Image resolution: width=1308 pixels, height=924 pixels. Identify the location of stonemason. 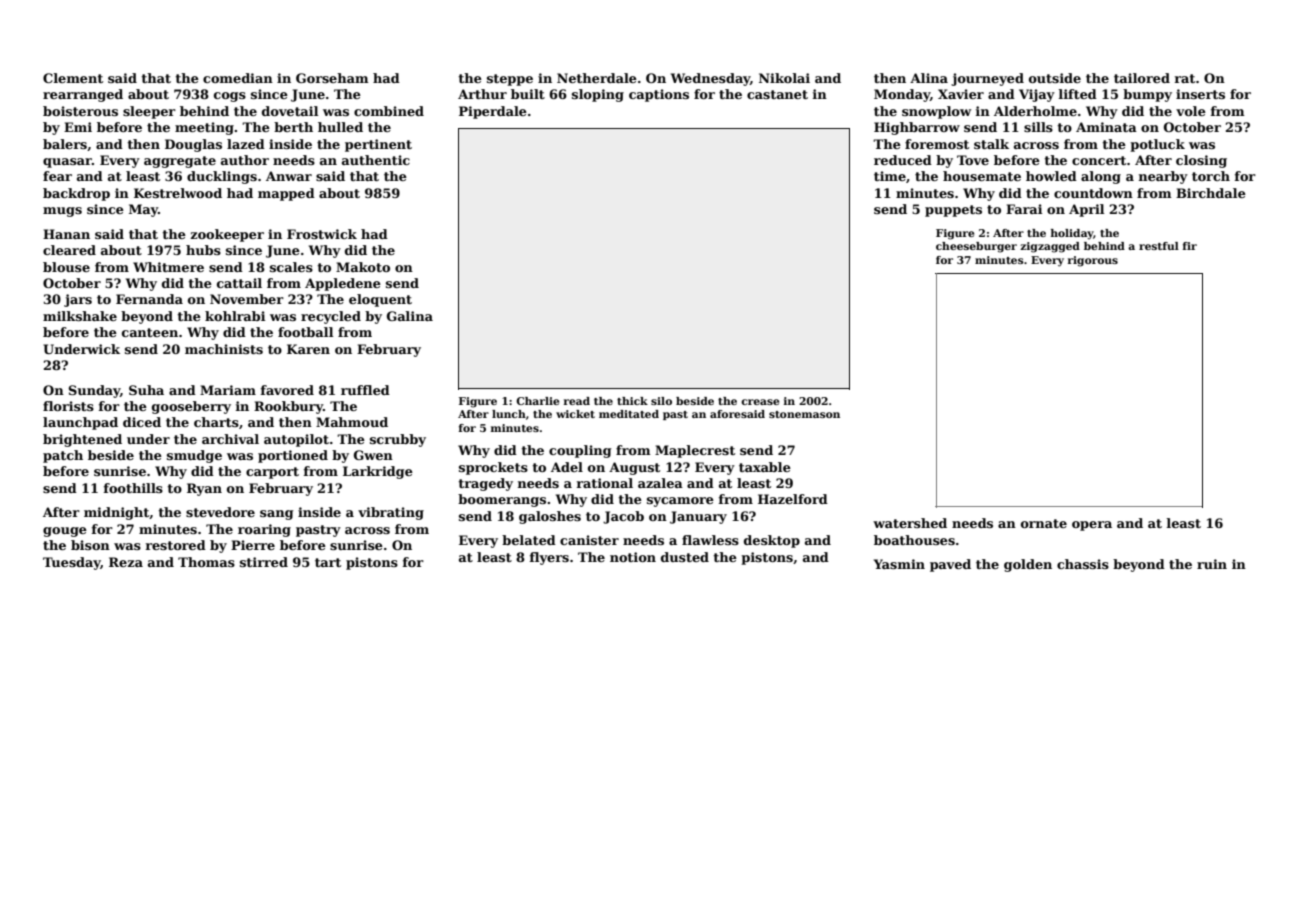
(804, 414).
